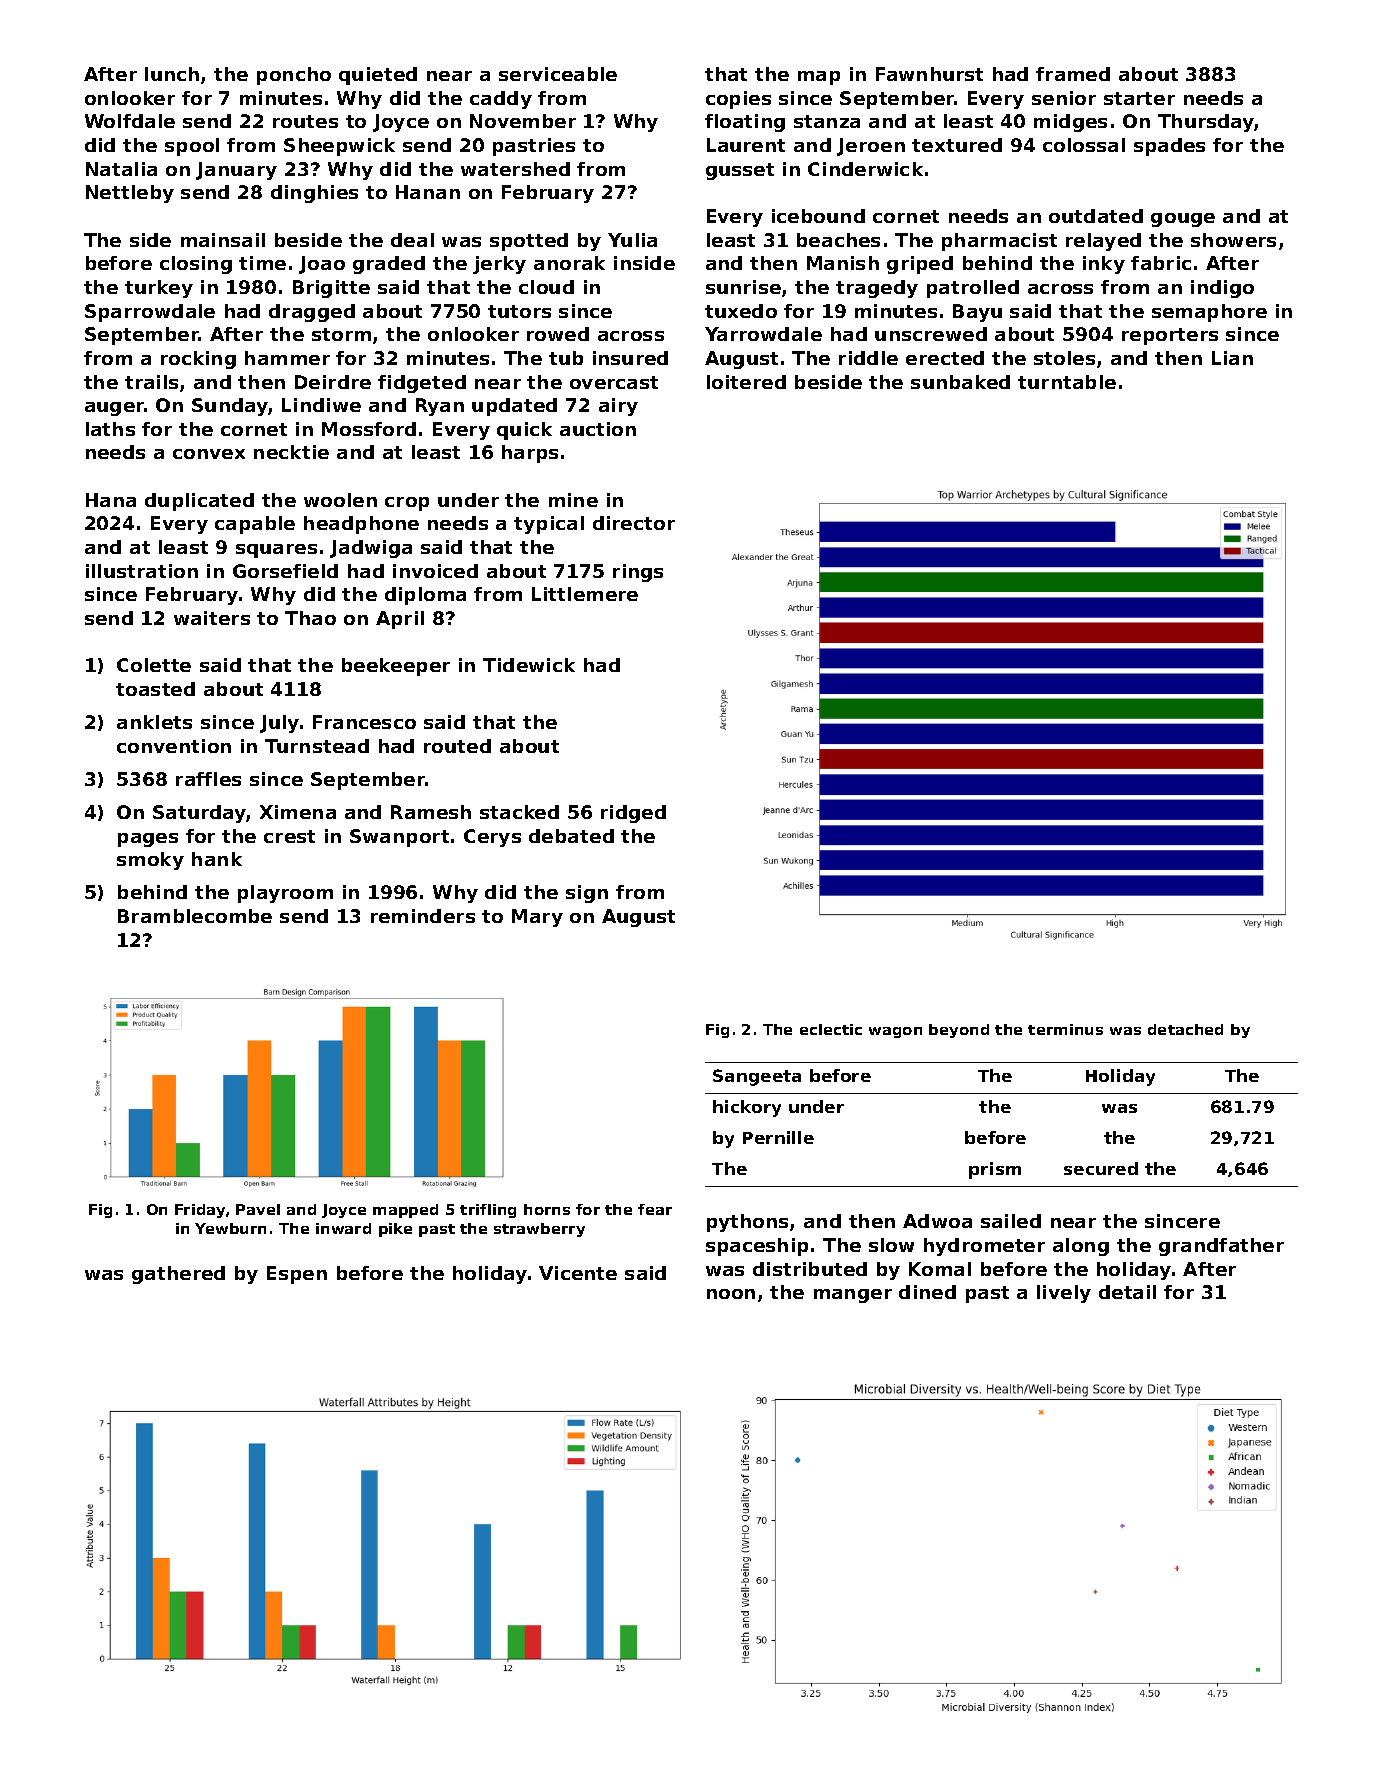 The image size is (1382, 1788). Describe the element at coordinates (1067, 382) in the screenshot. I see `turntable` at that location.
